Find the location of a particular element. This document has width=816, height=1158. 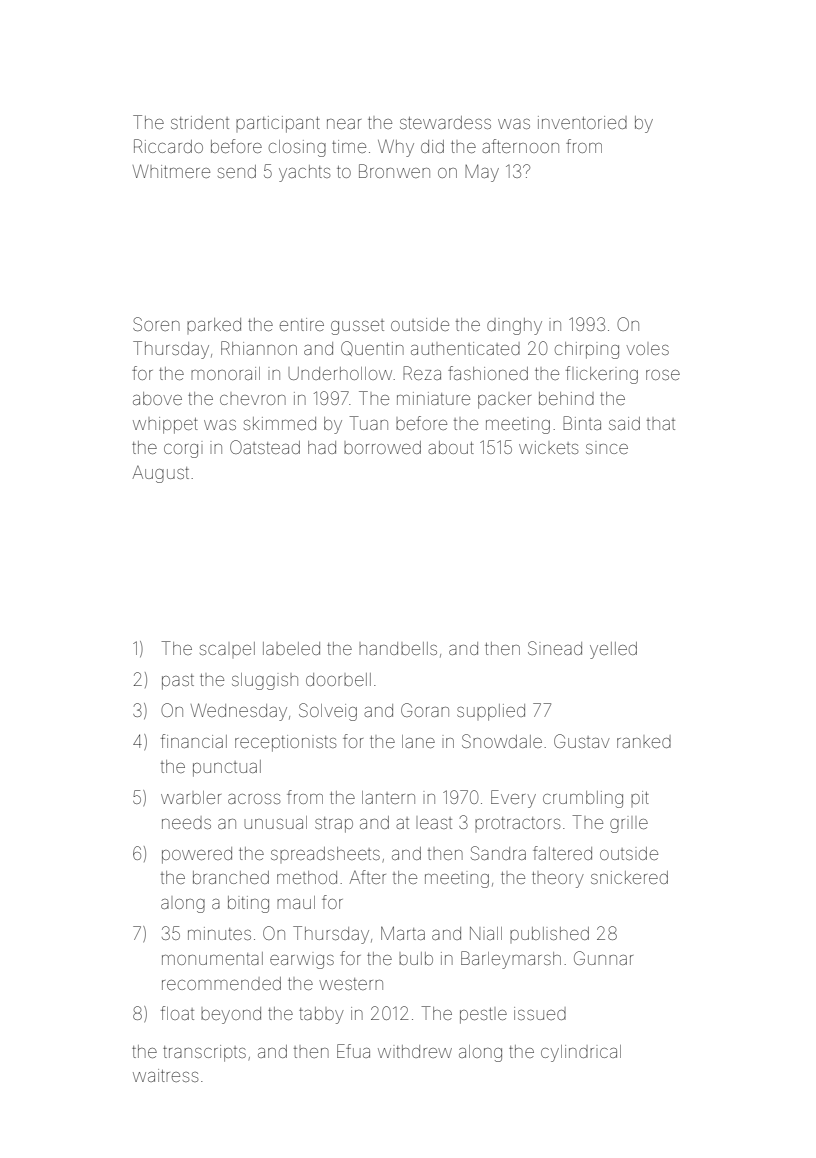

August is located at coordinates (161, 474).
